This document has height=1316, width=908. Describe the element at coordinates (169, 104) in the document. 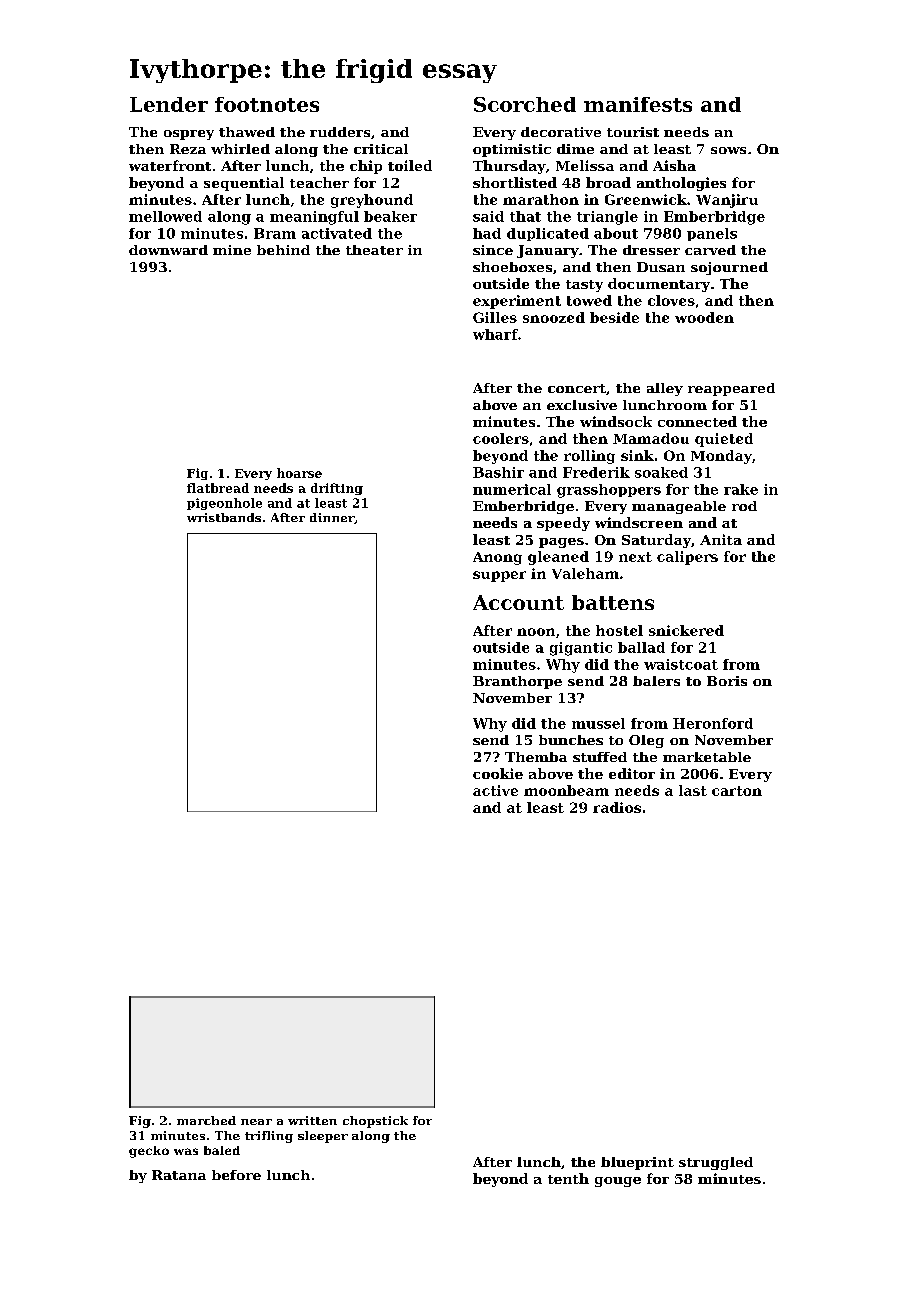

I see `Lender` at that location.
